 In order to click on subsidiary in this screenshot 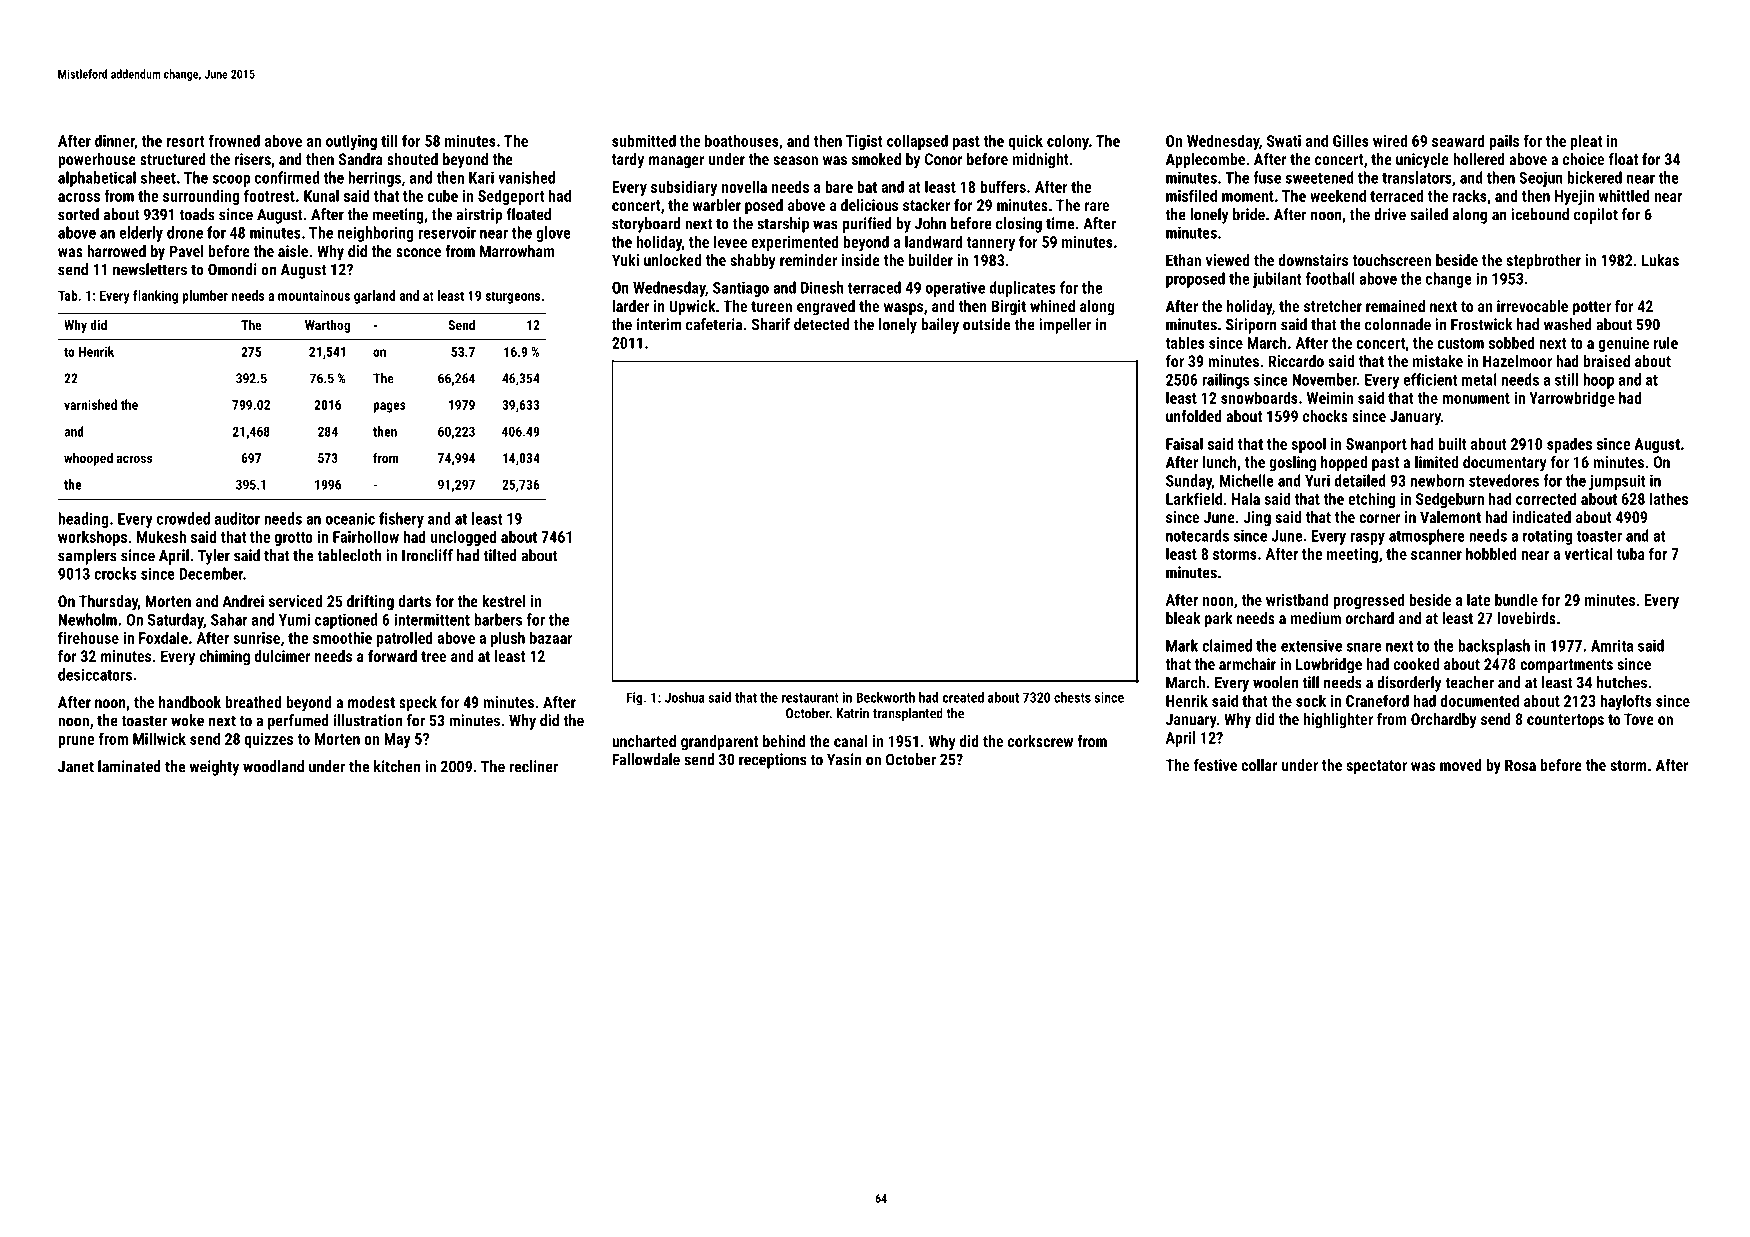, I will do `click(684, 188)`.
